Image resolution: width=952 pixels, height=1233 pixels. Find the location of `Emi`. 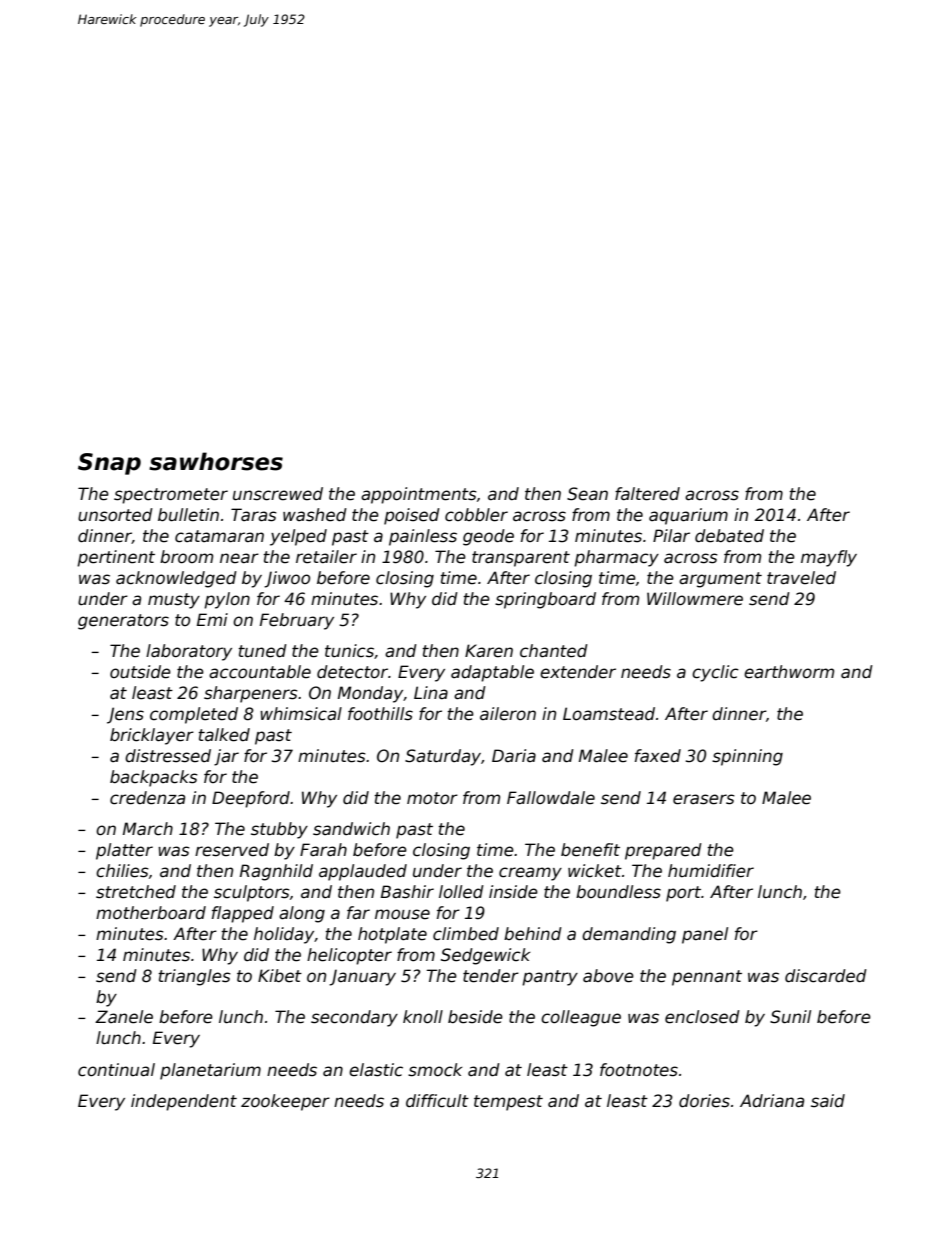

Emi is located at coordinates (212, 619).
